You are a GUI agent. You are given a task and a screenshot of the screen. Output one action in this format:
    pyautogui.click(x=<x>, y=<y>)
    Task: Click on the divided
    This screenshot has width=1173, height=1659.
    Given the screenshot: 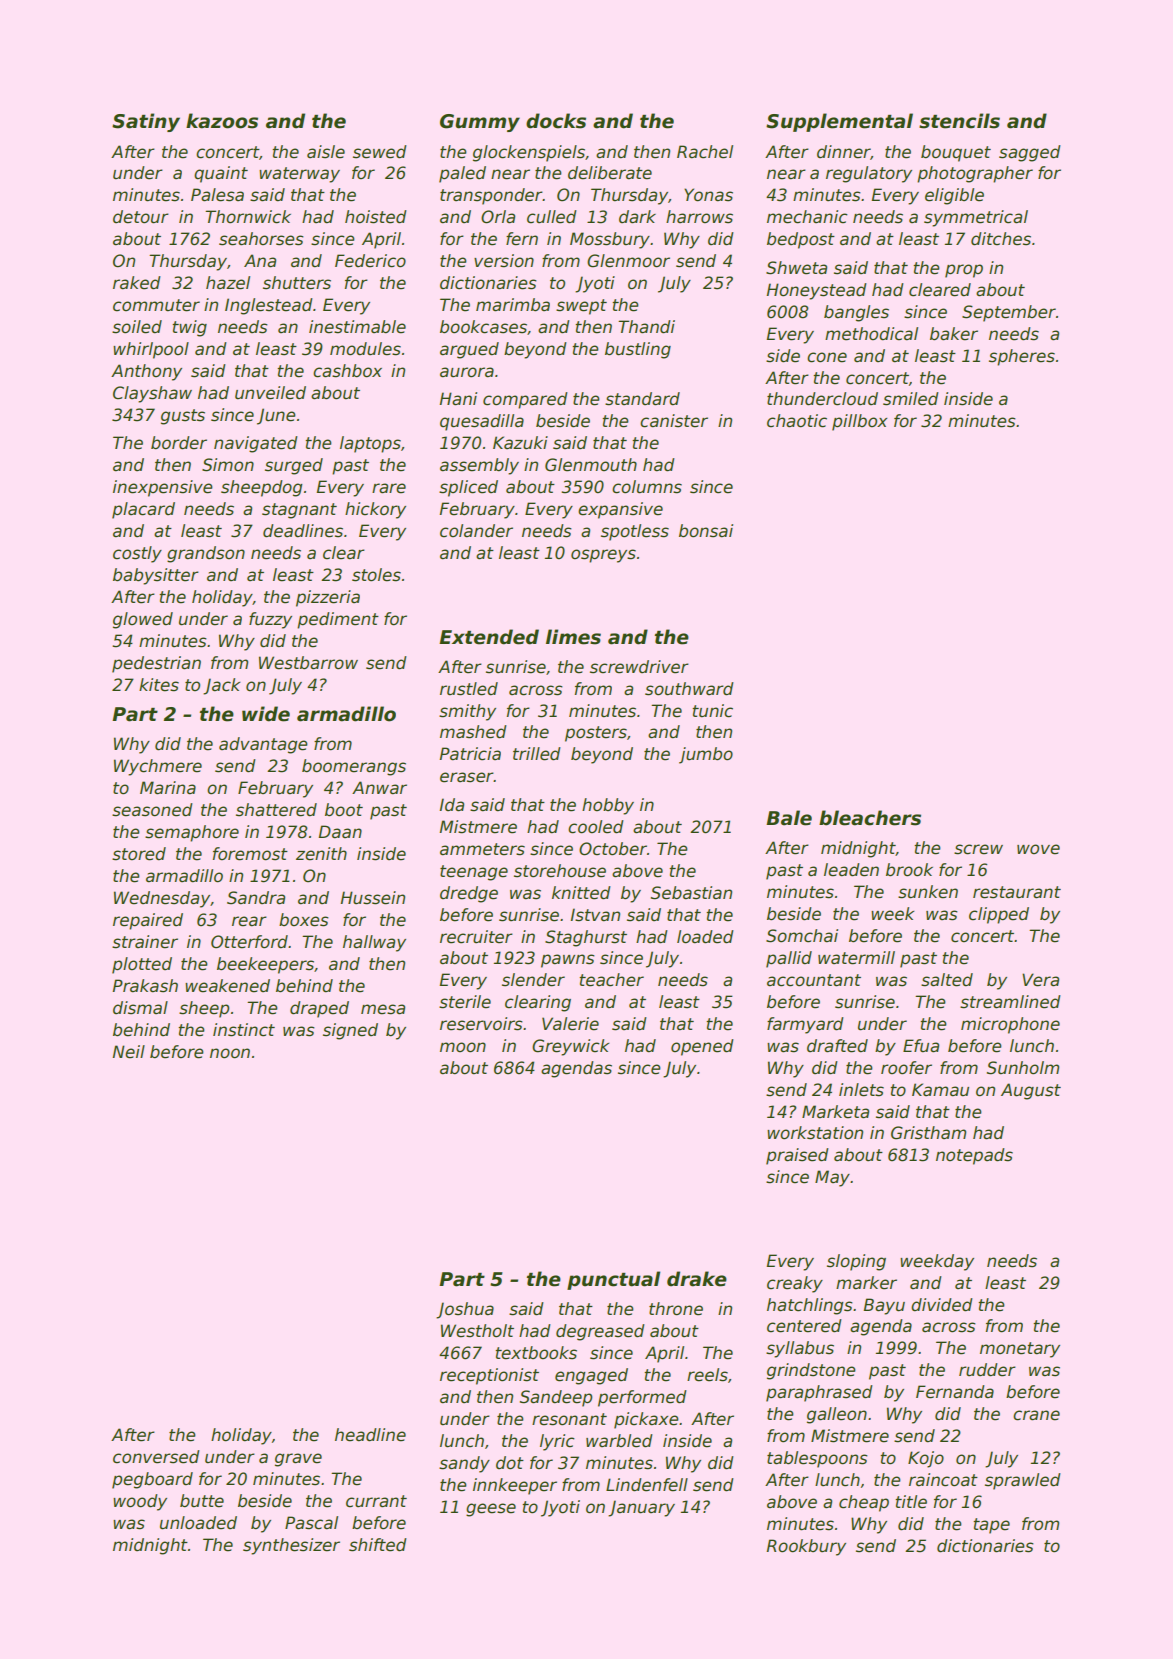 What is the action you would take?
    pyautogui.click(x=942, y=1305)
